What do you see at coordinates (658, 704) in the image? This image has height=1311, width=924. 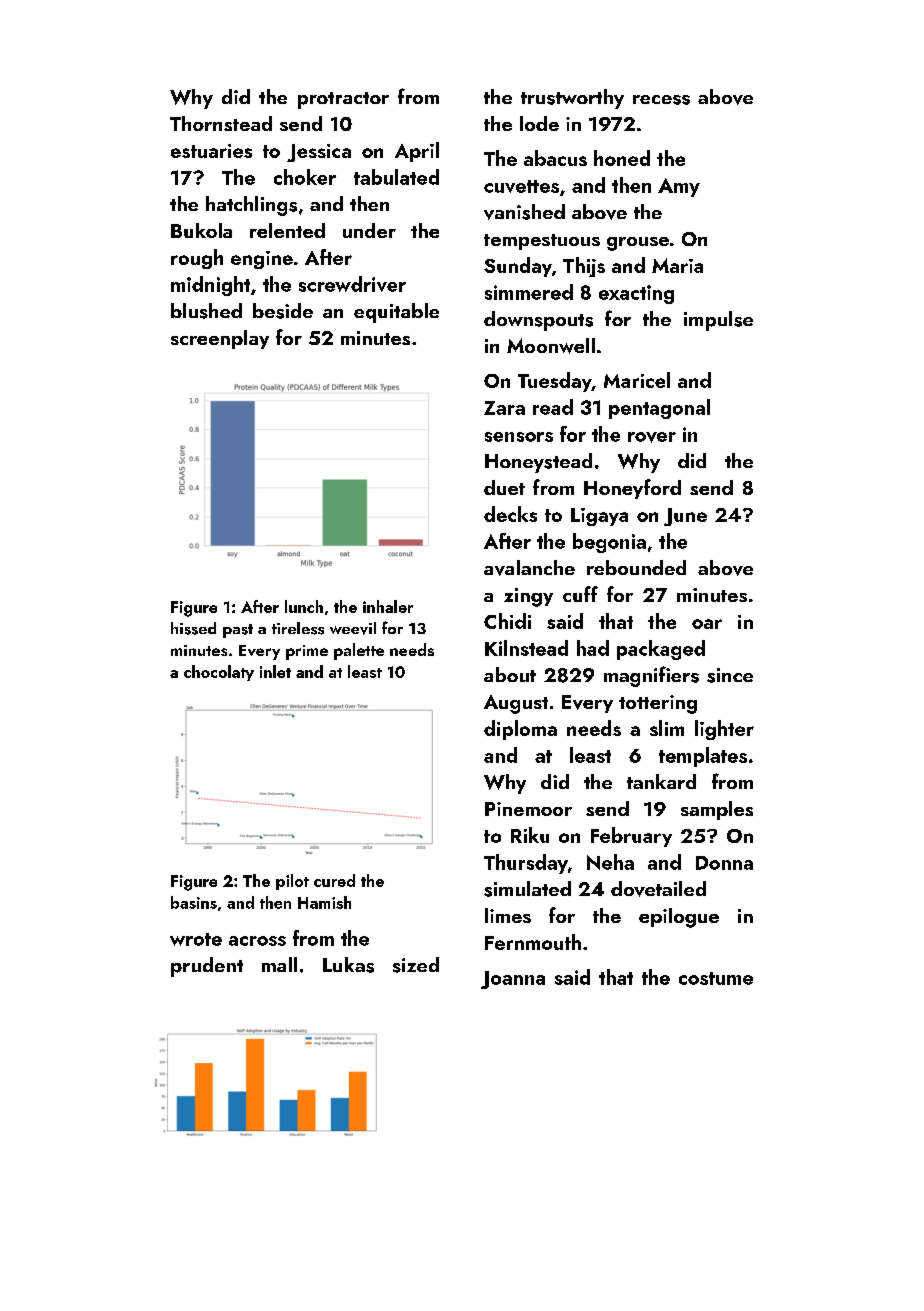 I see `tottering` at bounding box center [658, 704].
